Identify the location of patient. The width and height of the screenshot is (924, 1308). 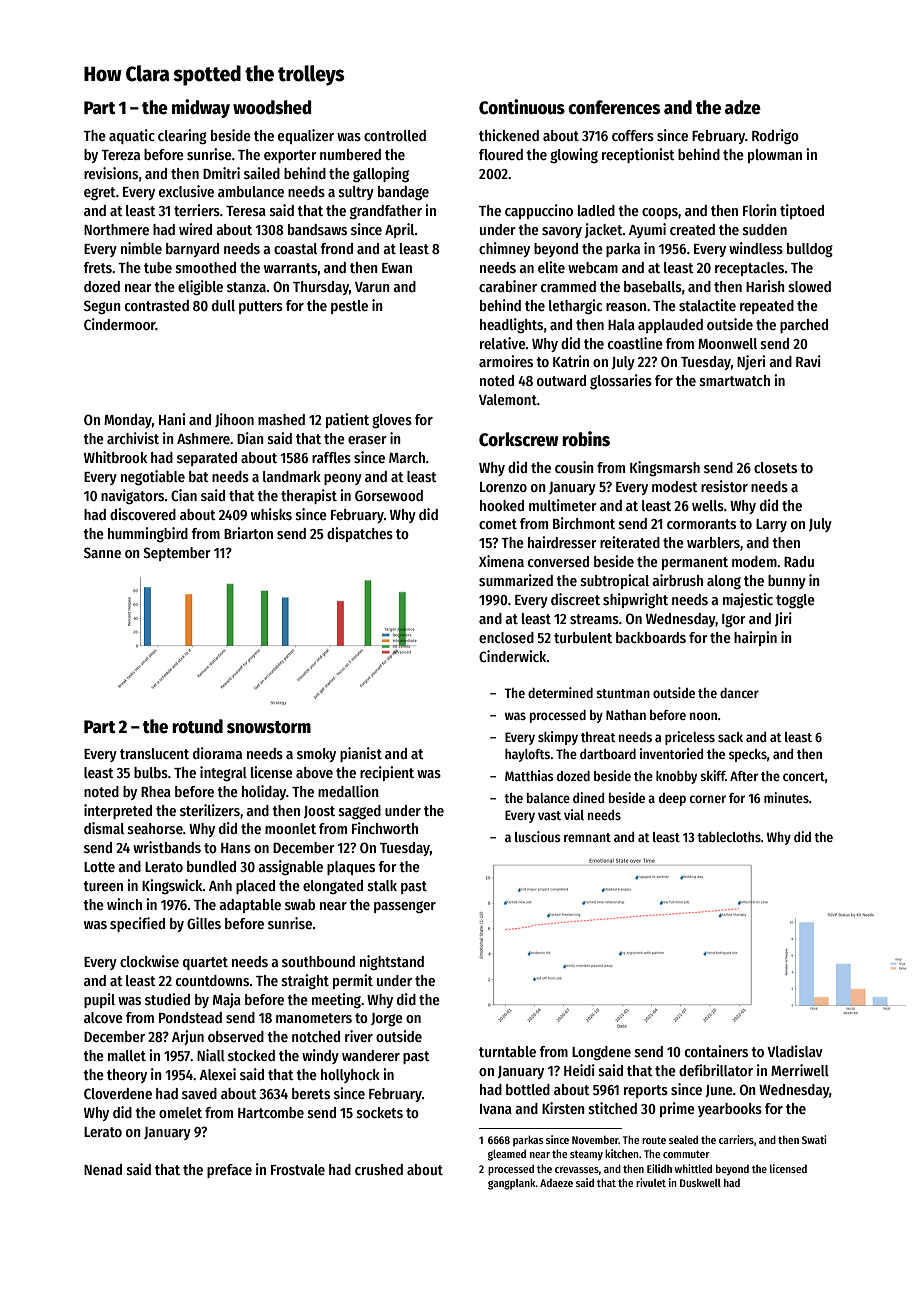
(347, 420).
